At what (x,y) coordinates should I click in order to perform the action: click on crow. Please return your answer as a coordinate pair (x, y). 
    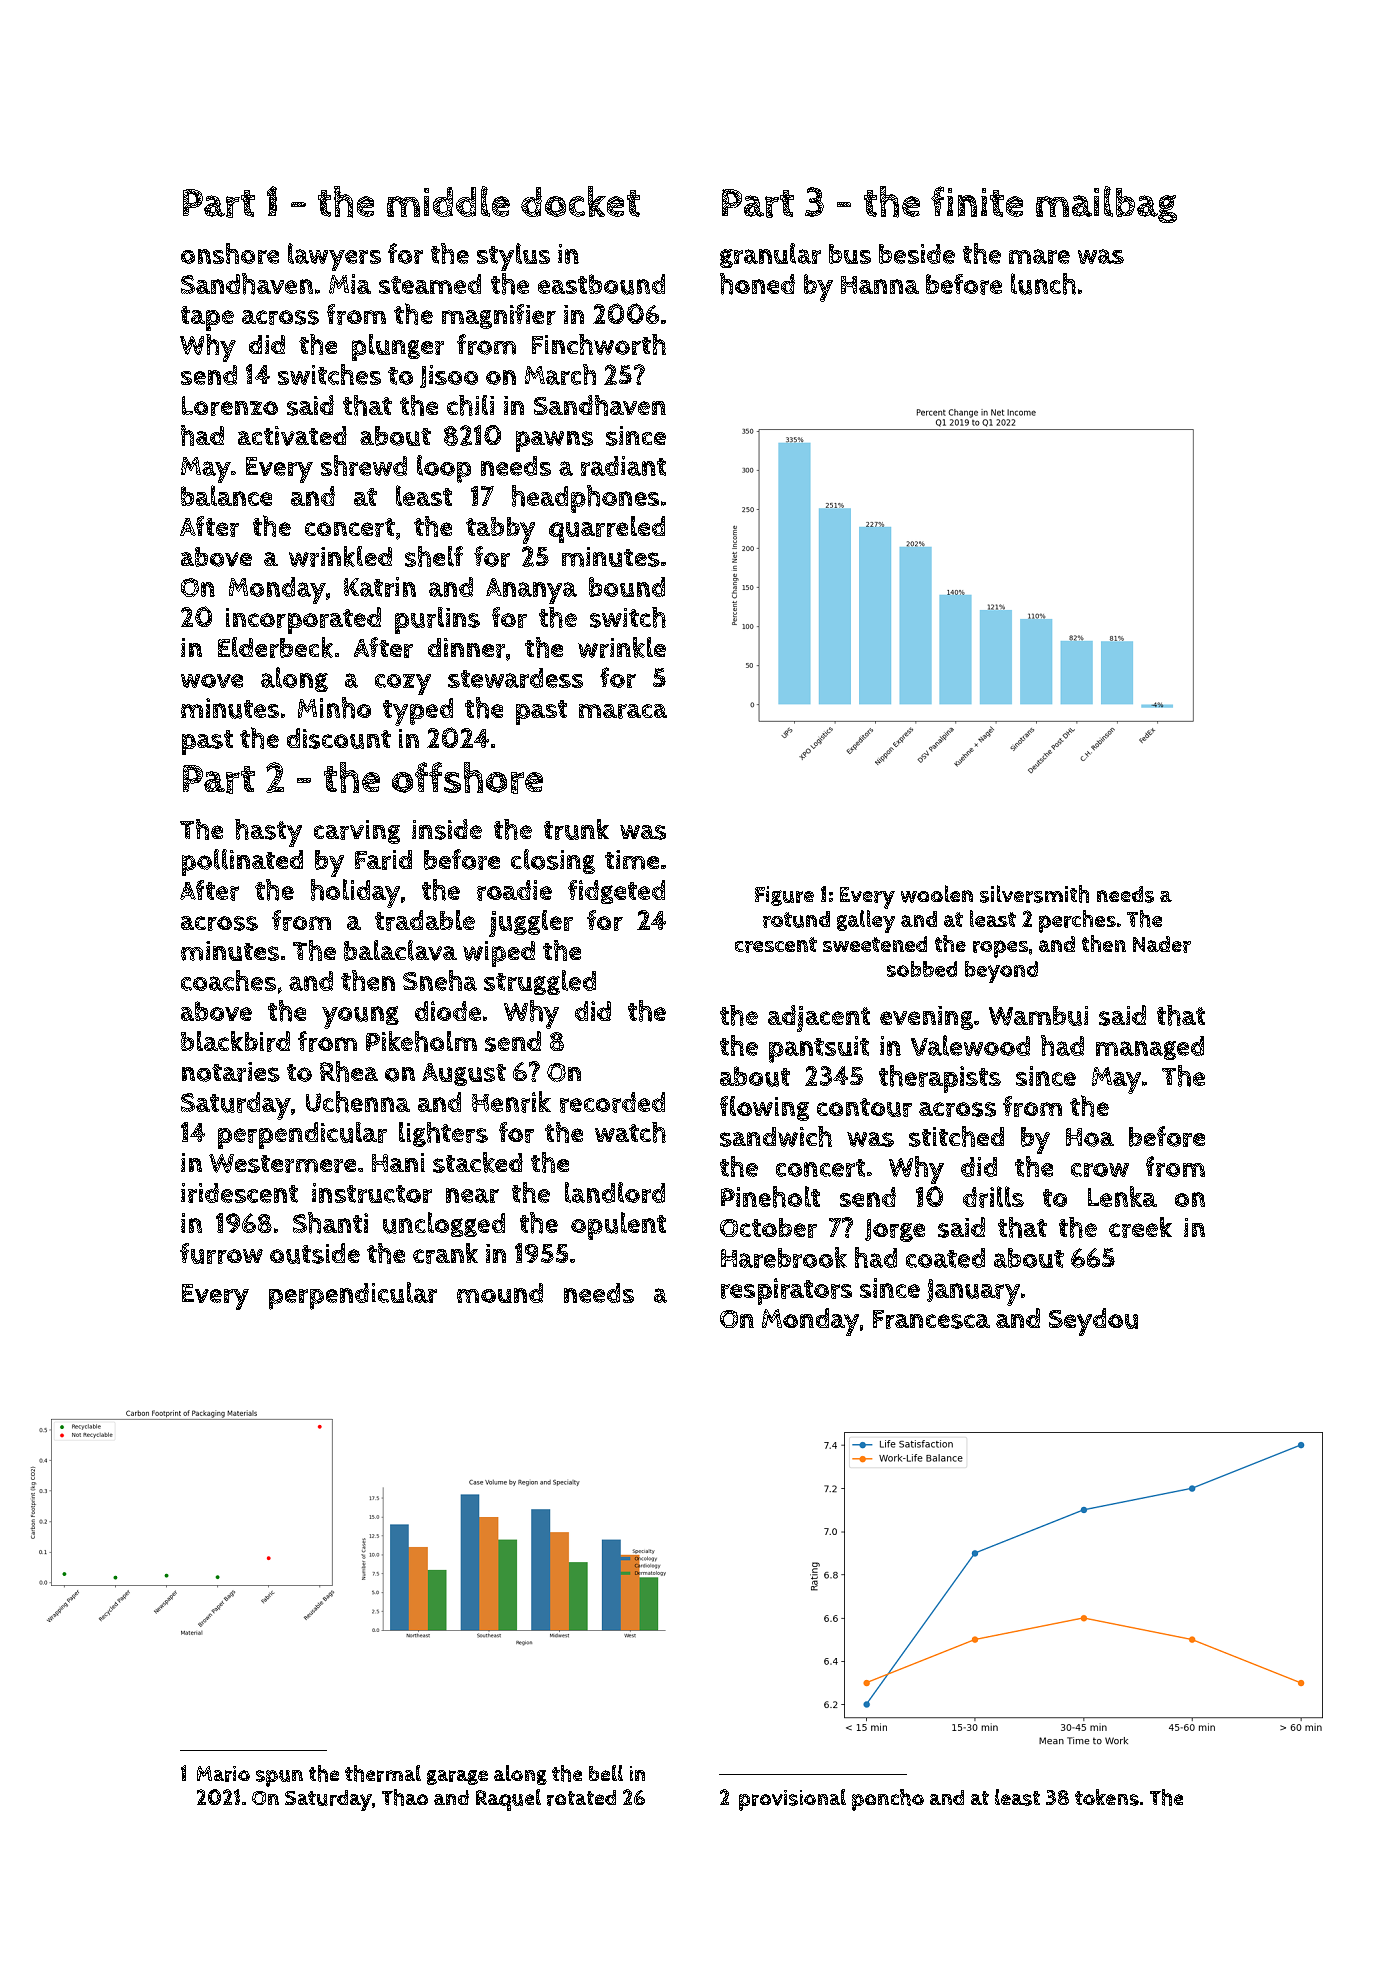
    Looking at the image, I should click on (1100, 1170).
